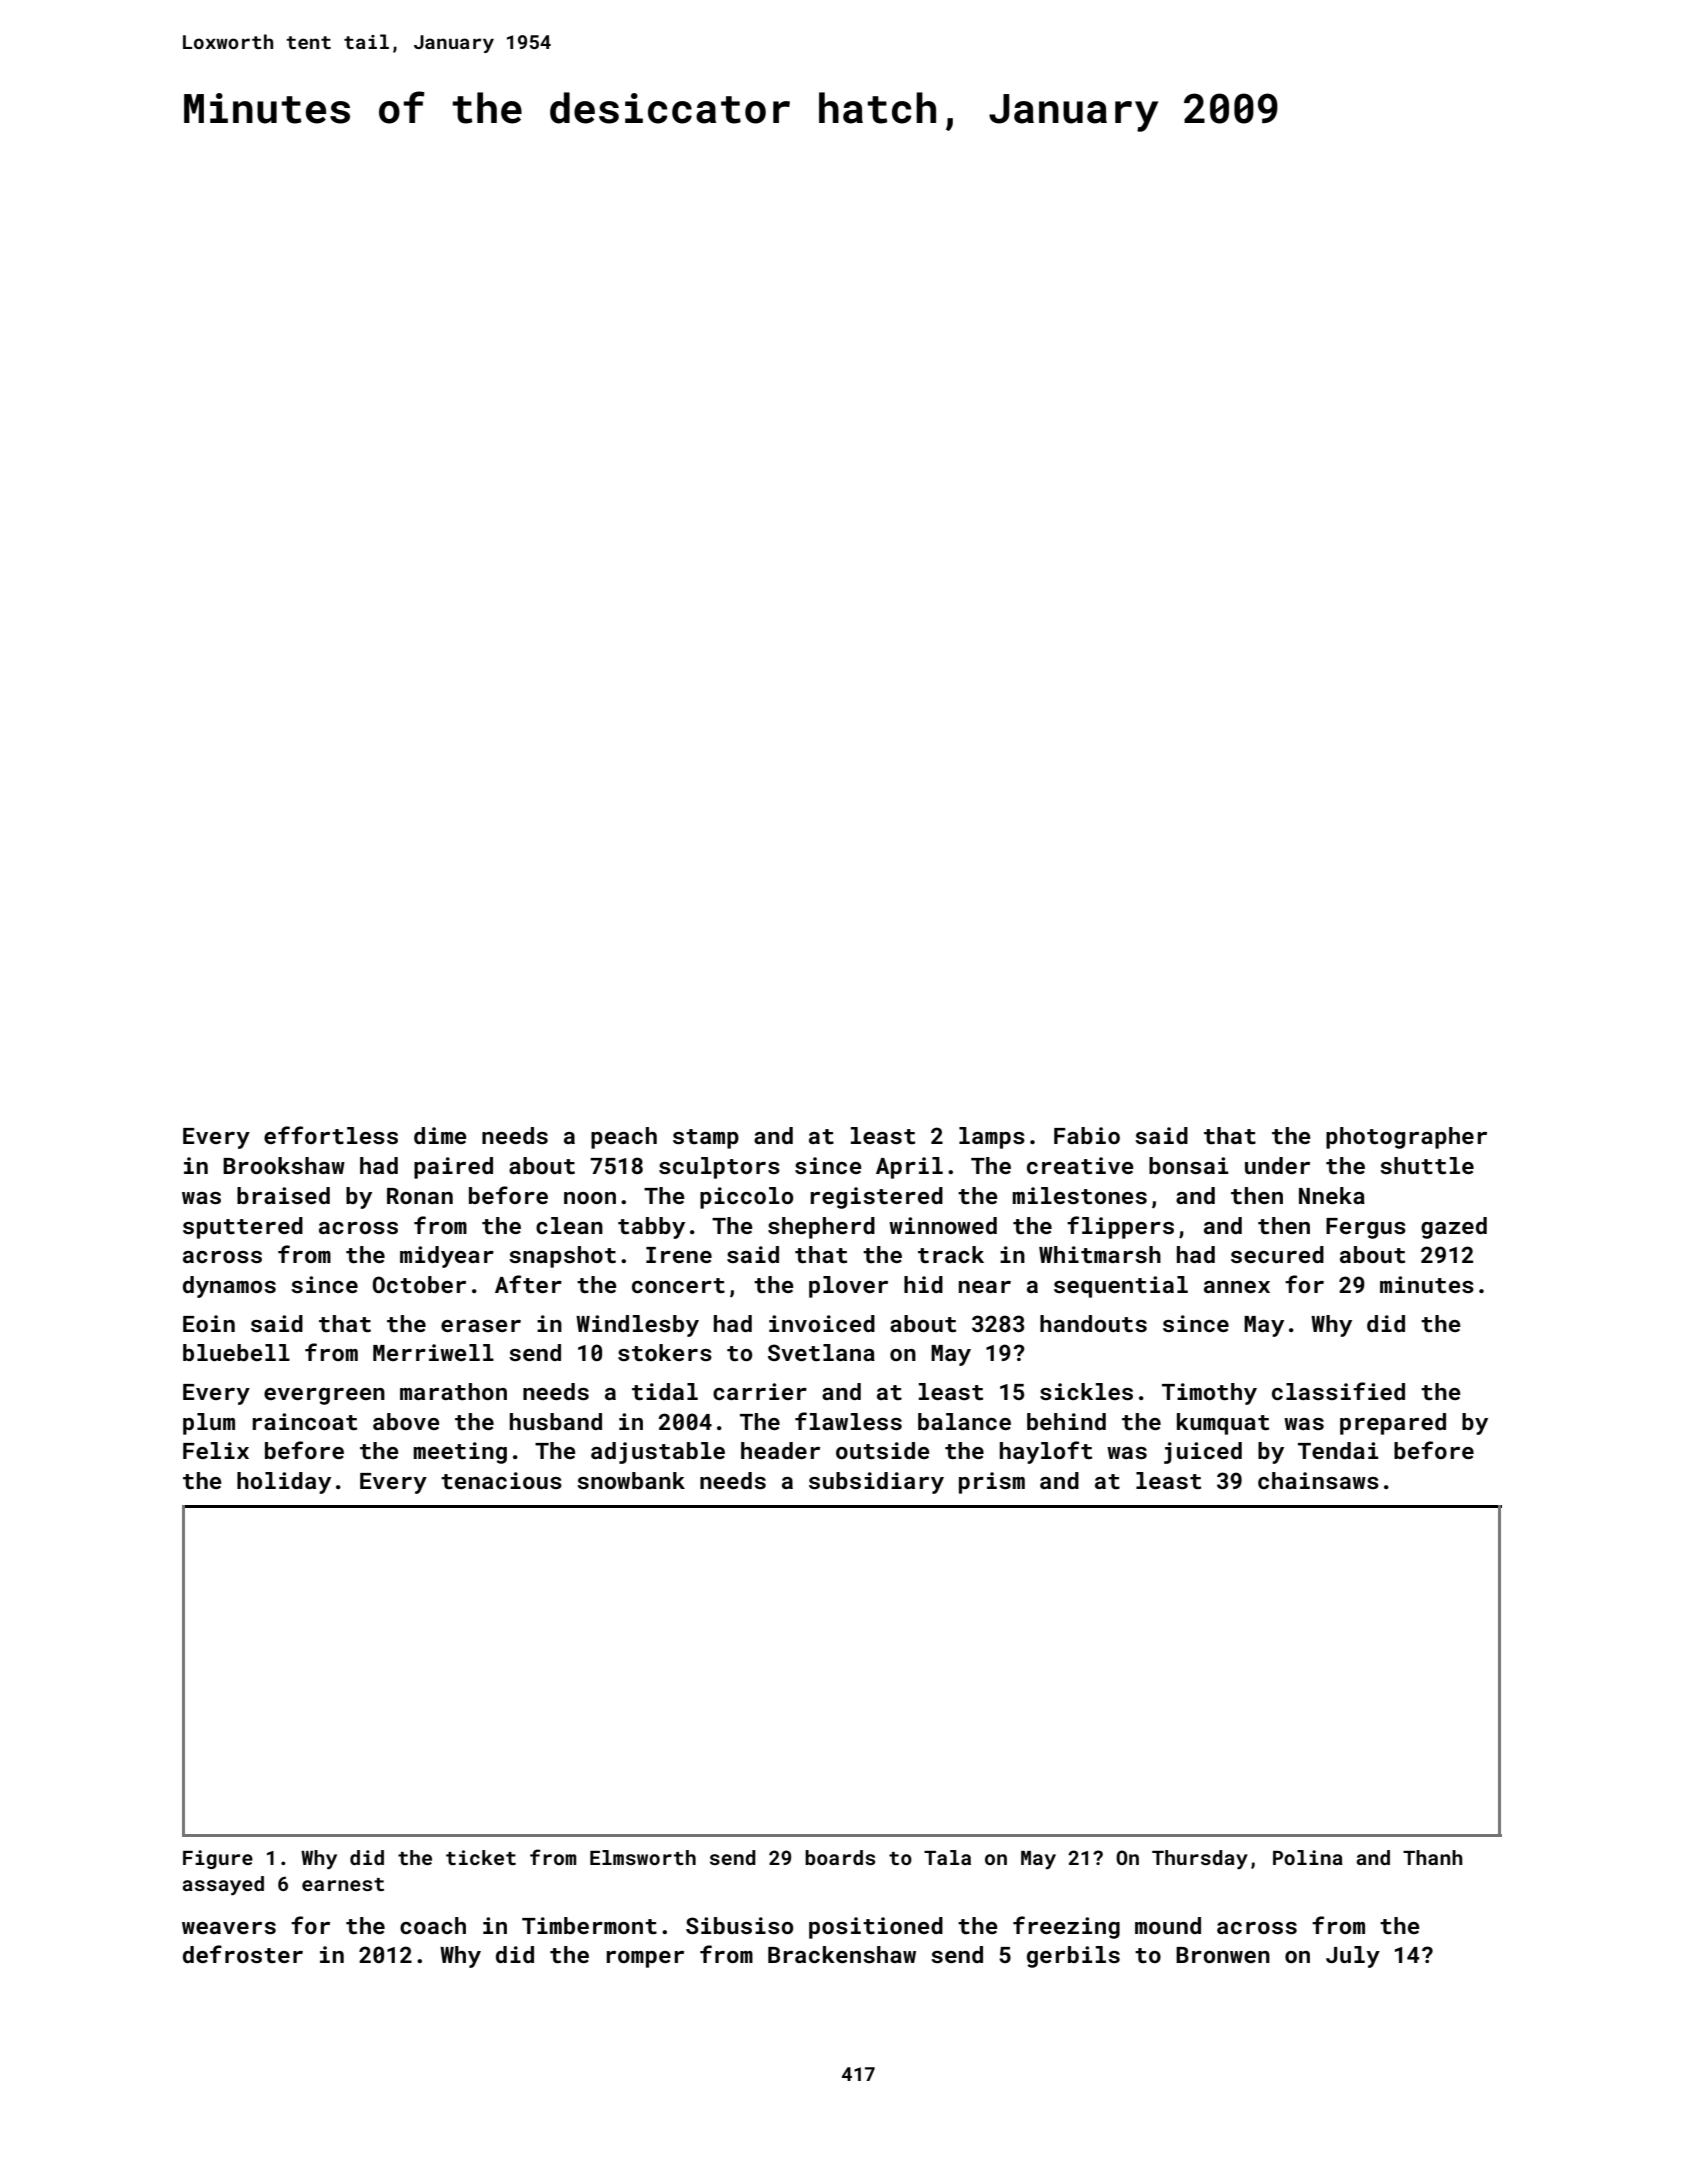 Image resolution: width=1683 pixels, height=2178 pixels. What do you see at coordinates (1203, 1453) in the page?
I see `juiced` at bounding box center [1203, 1453].
